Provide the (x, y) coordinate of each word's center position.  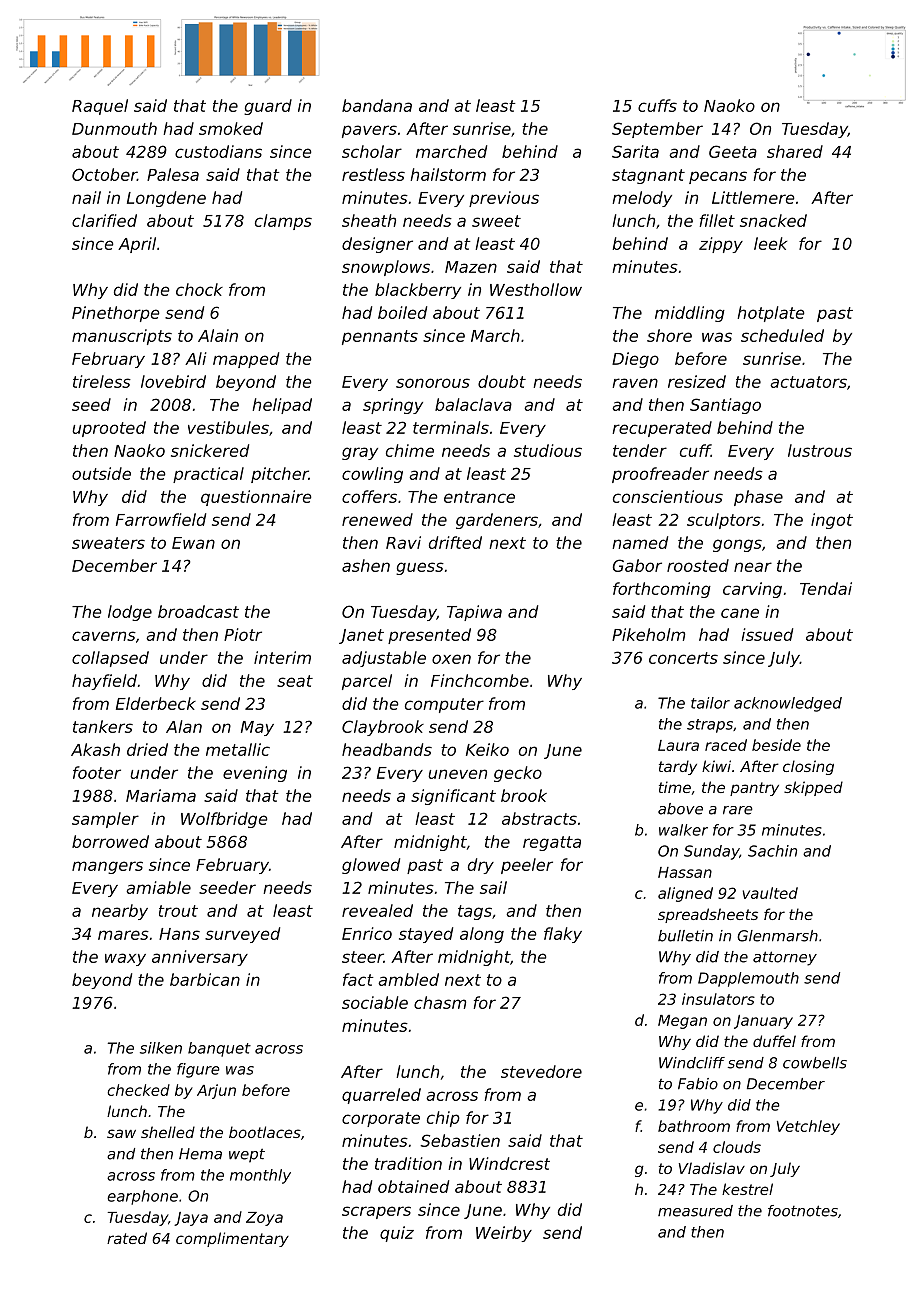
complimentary (232, 1239)
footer (97, 772)
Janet (361, 636)
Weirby (504, 1234)
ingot (832, 521)
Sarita (635, 151)
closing (808, 767)
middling (690, 314)
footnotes (803, 1211)
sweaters (108, 543)
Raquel (100, 107)
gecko (518, 774)
